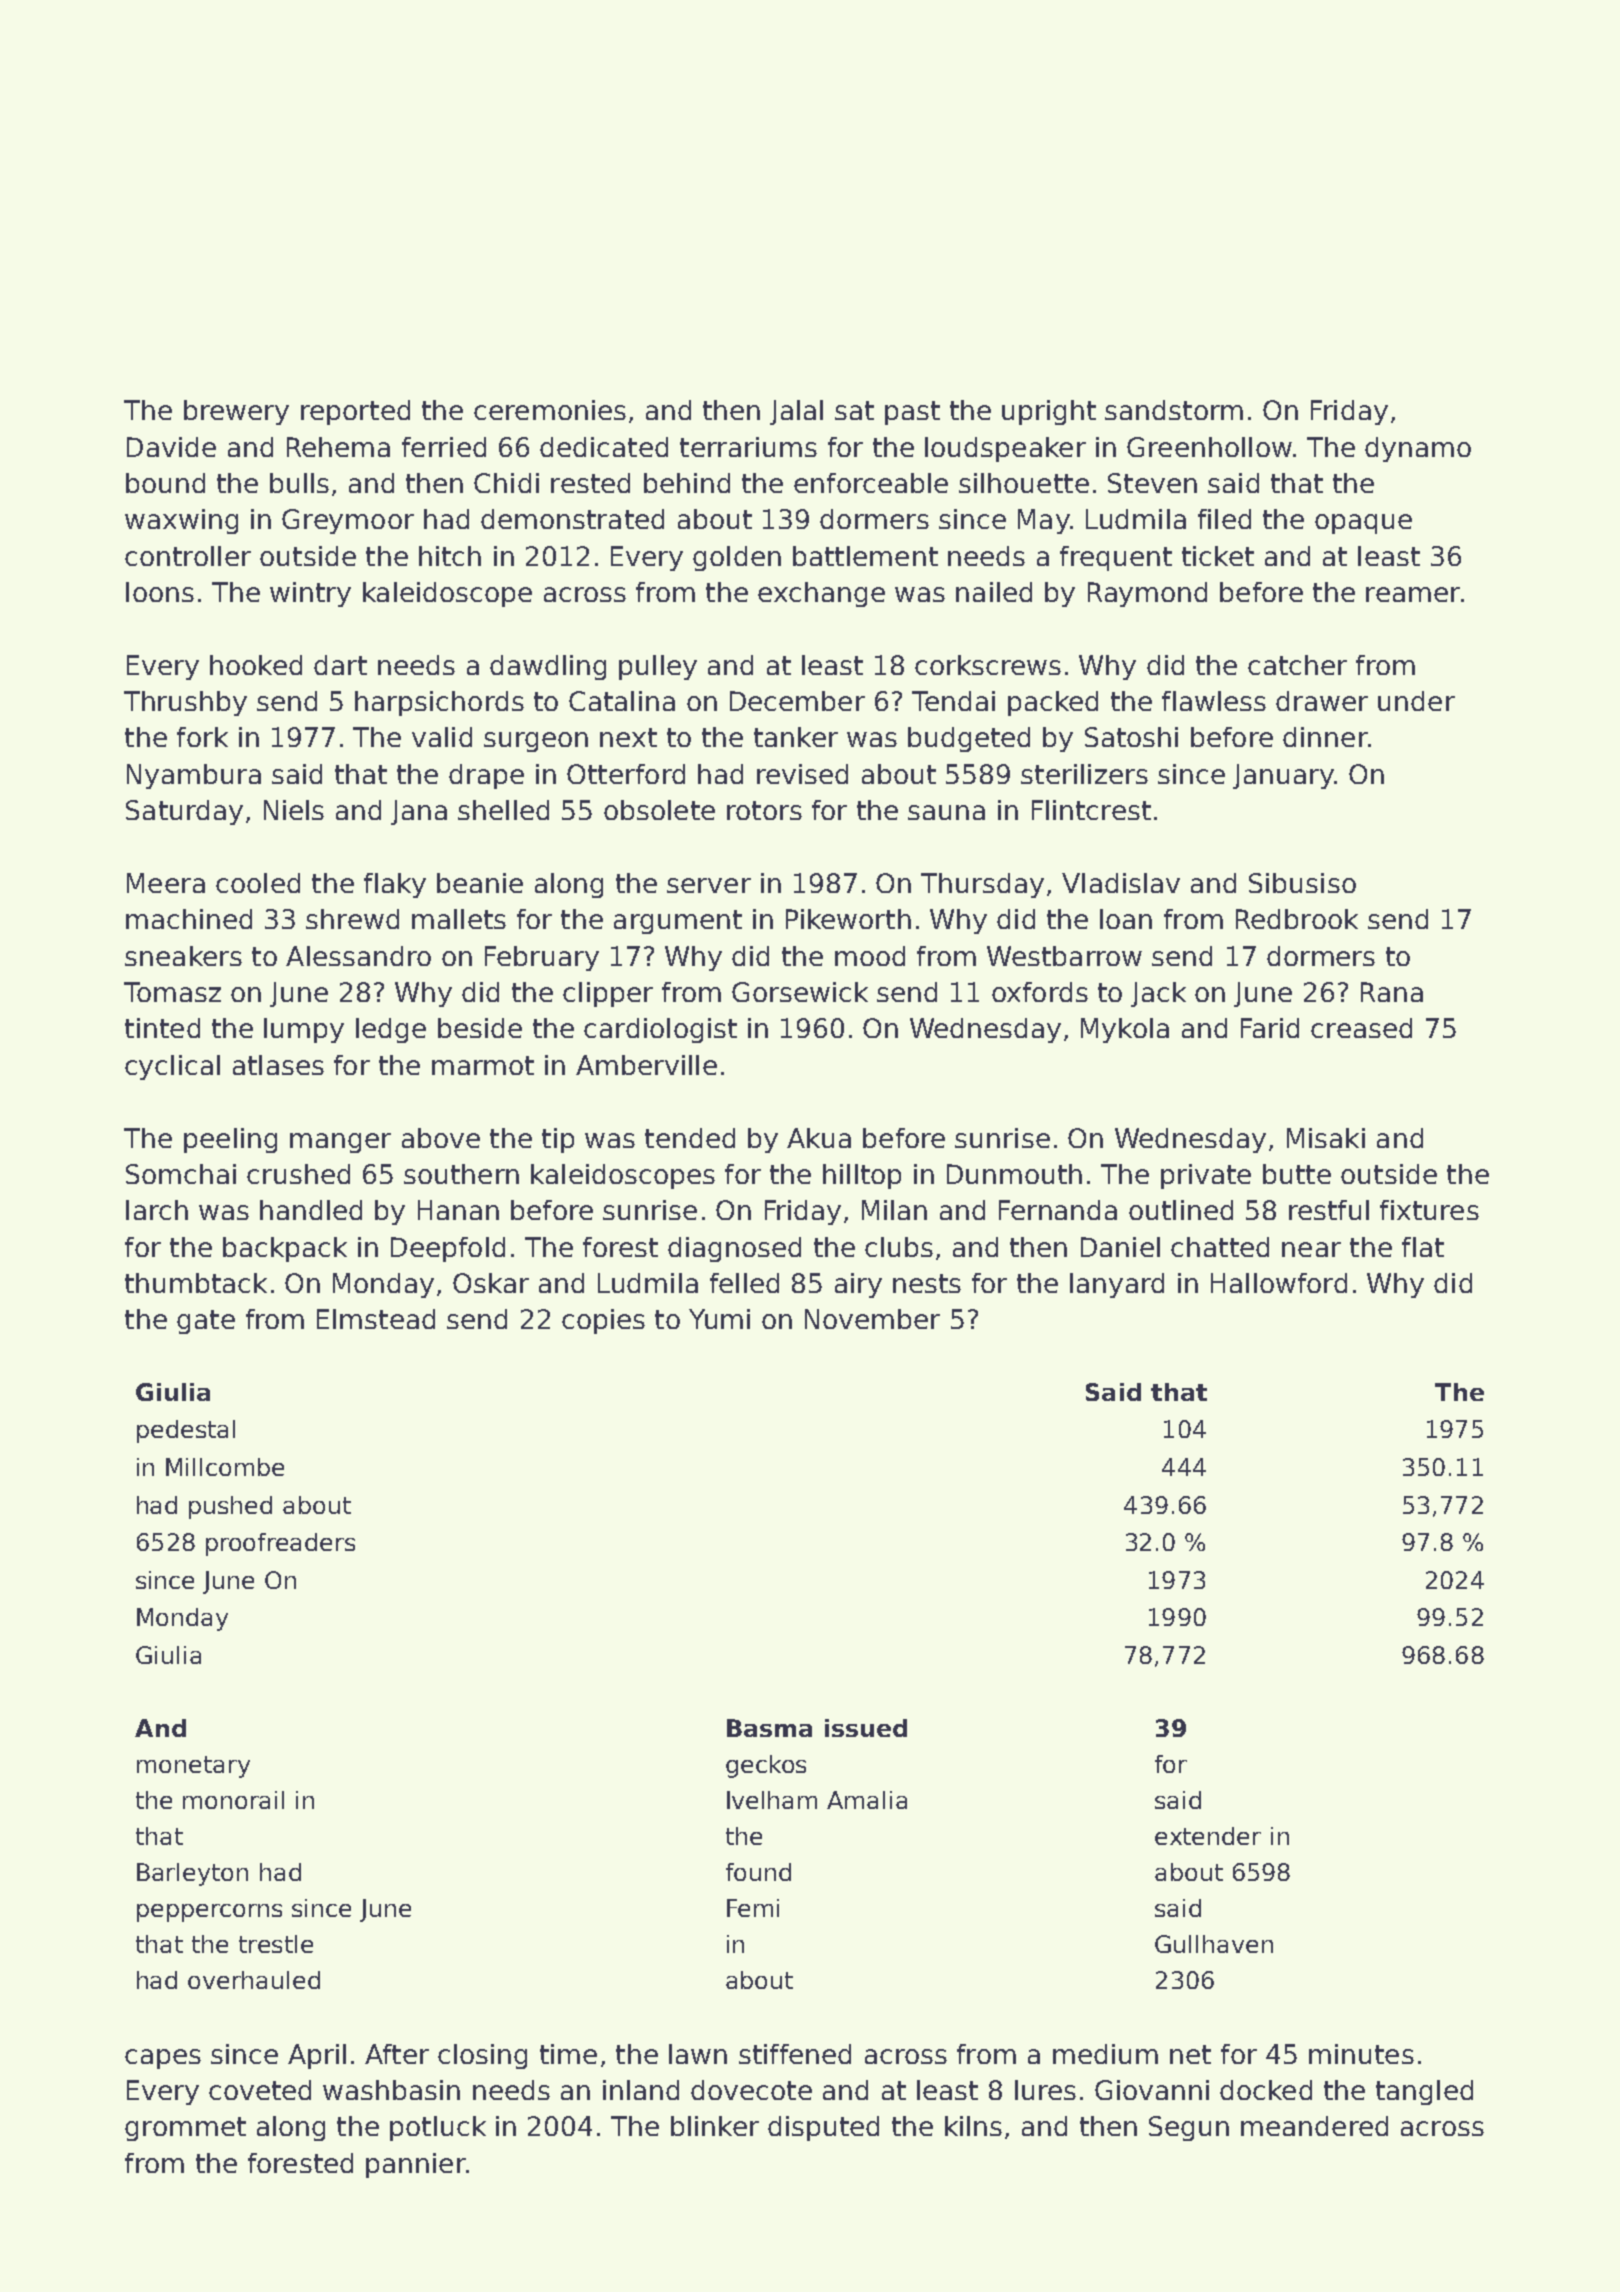  Describe the element at coordinates (486, 776) in the document. I see `drape` at that location.
